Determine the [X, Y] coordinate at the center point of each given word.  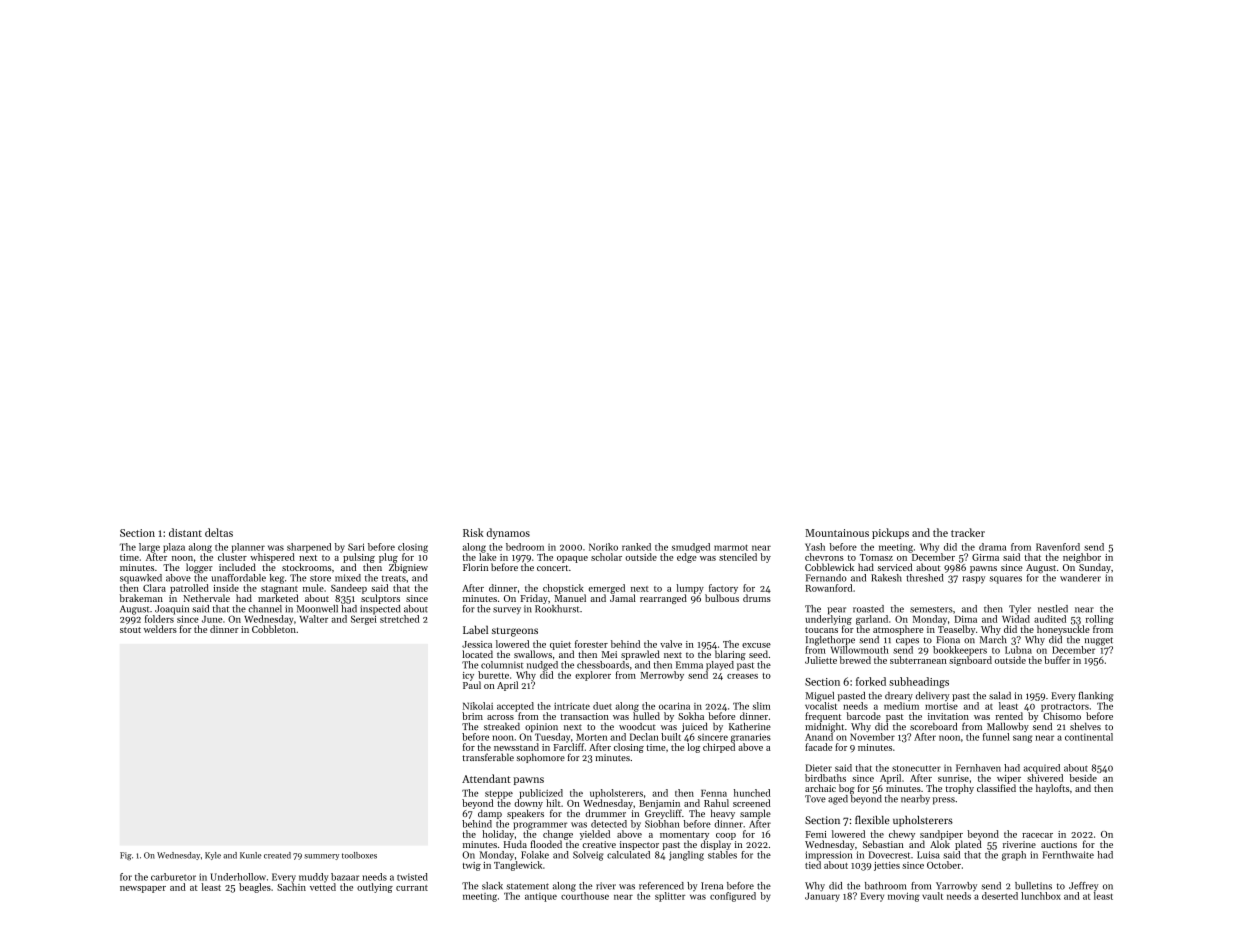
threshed [924, 578]
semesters [931, 610]
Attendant [486, 778]
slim [761, 706]
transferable [488, 757]
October [944, 865]
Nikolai [478, 706]
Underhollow [238, 877]
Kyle [213, 856]
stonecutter [916, 768]
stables [722, 855]
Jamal [623, 598]
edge [687, 558]
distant [185, 532]
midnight [824, 727]
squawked [141, 579]
